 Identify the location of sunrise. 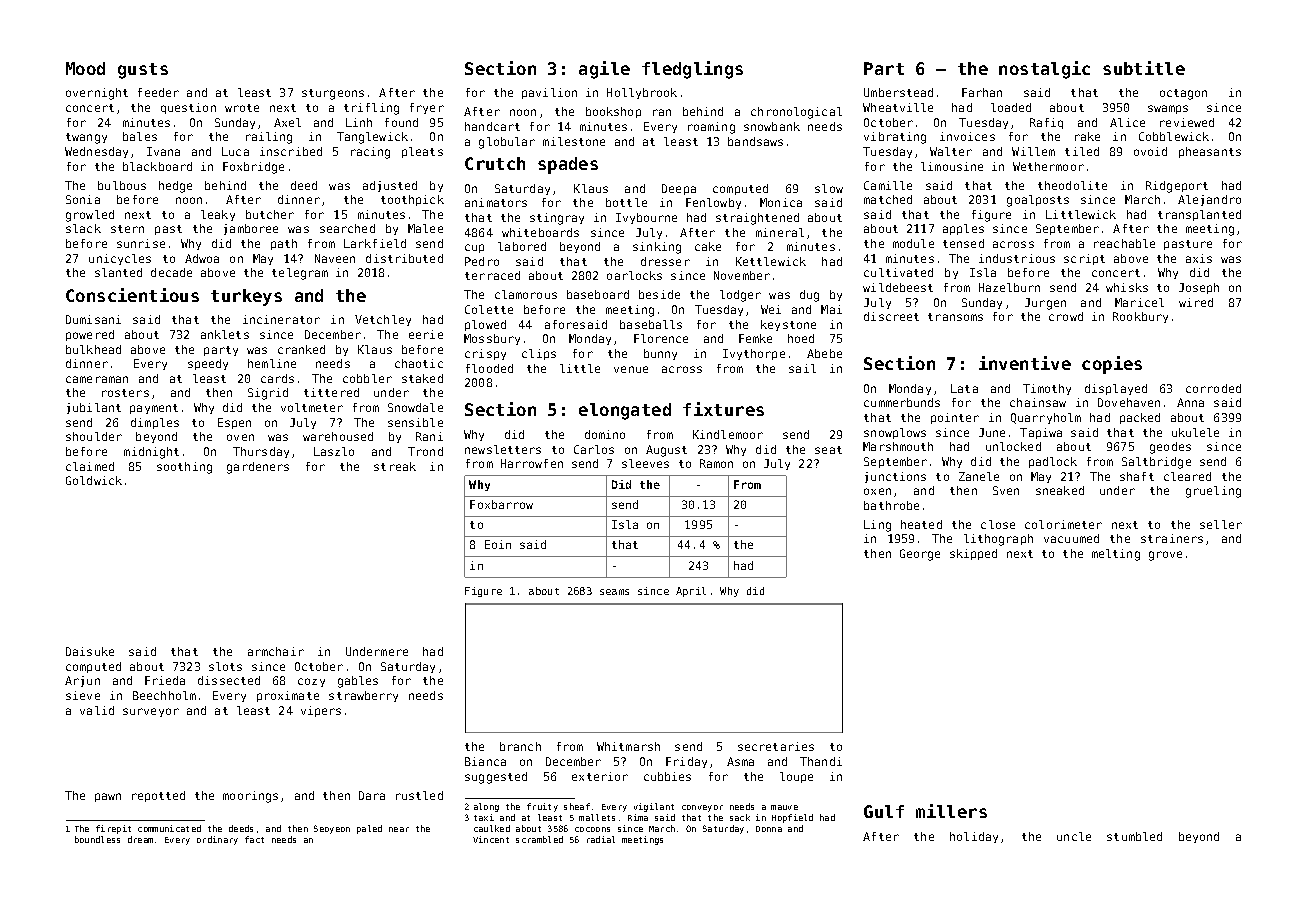
(141, 243).
